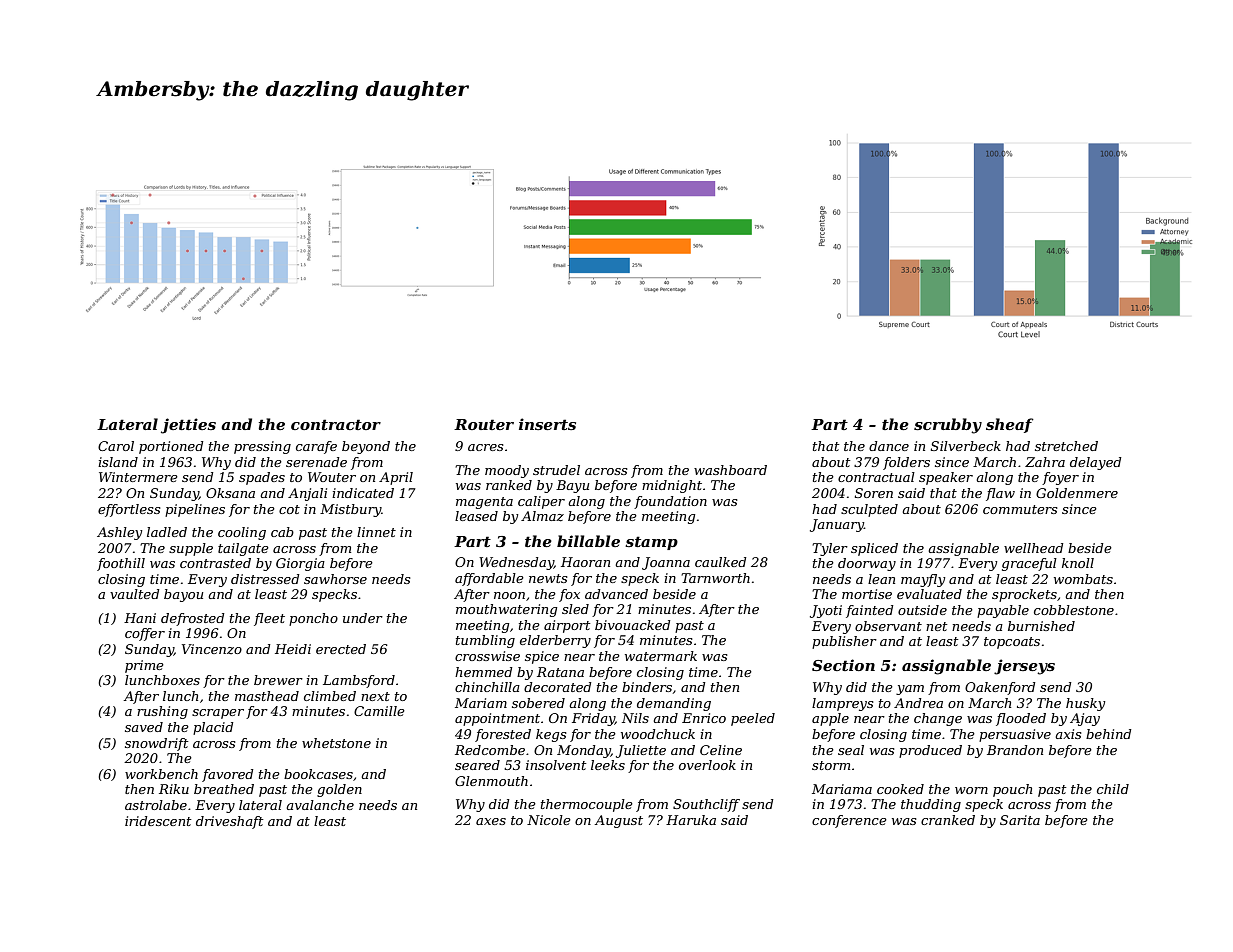  What do you see at coordinates (135, 594) in the screenshot?
I see `vaulted` at bounding box center [135, 594].
